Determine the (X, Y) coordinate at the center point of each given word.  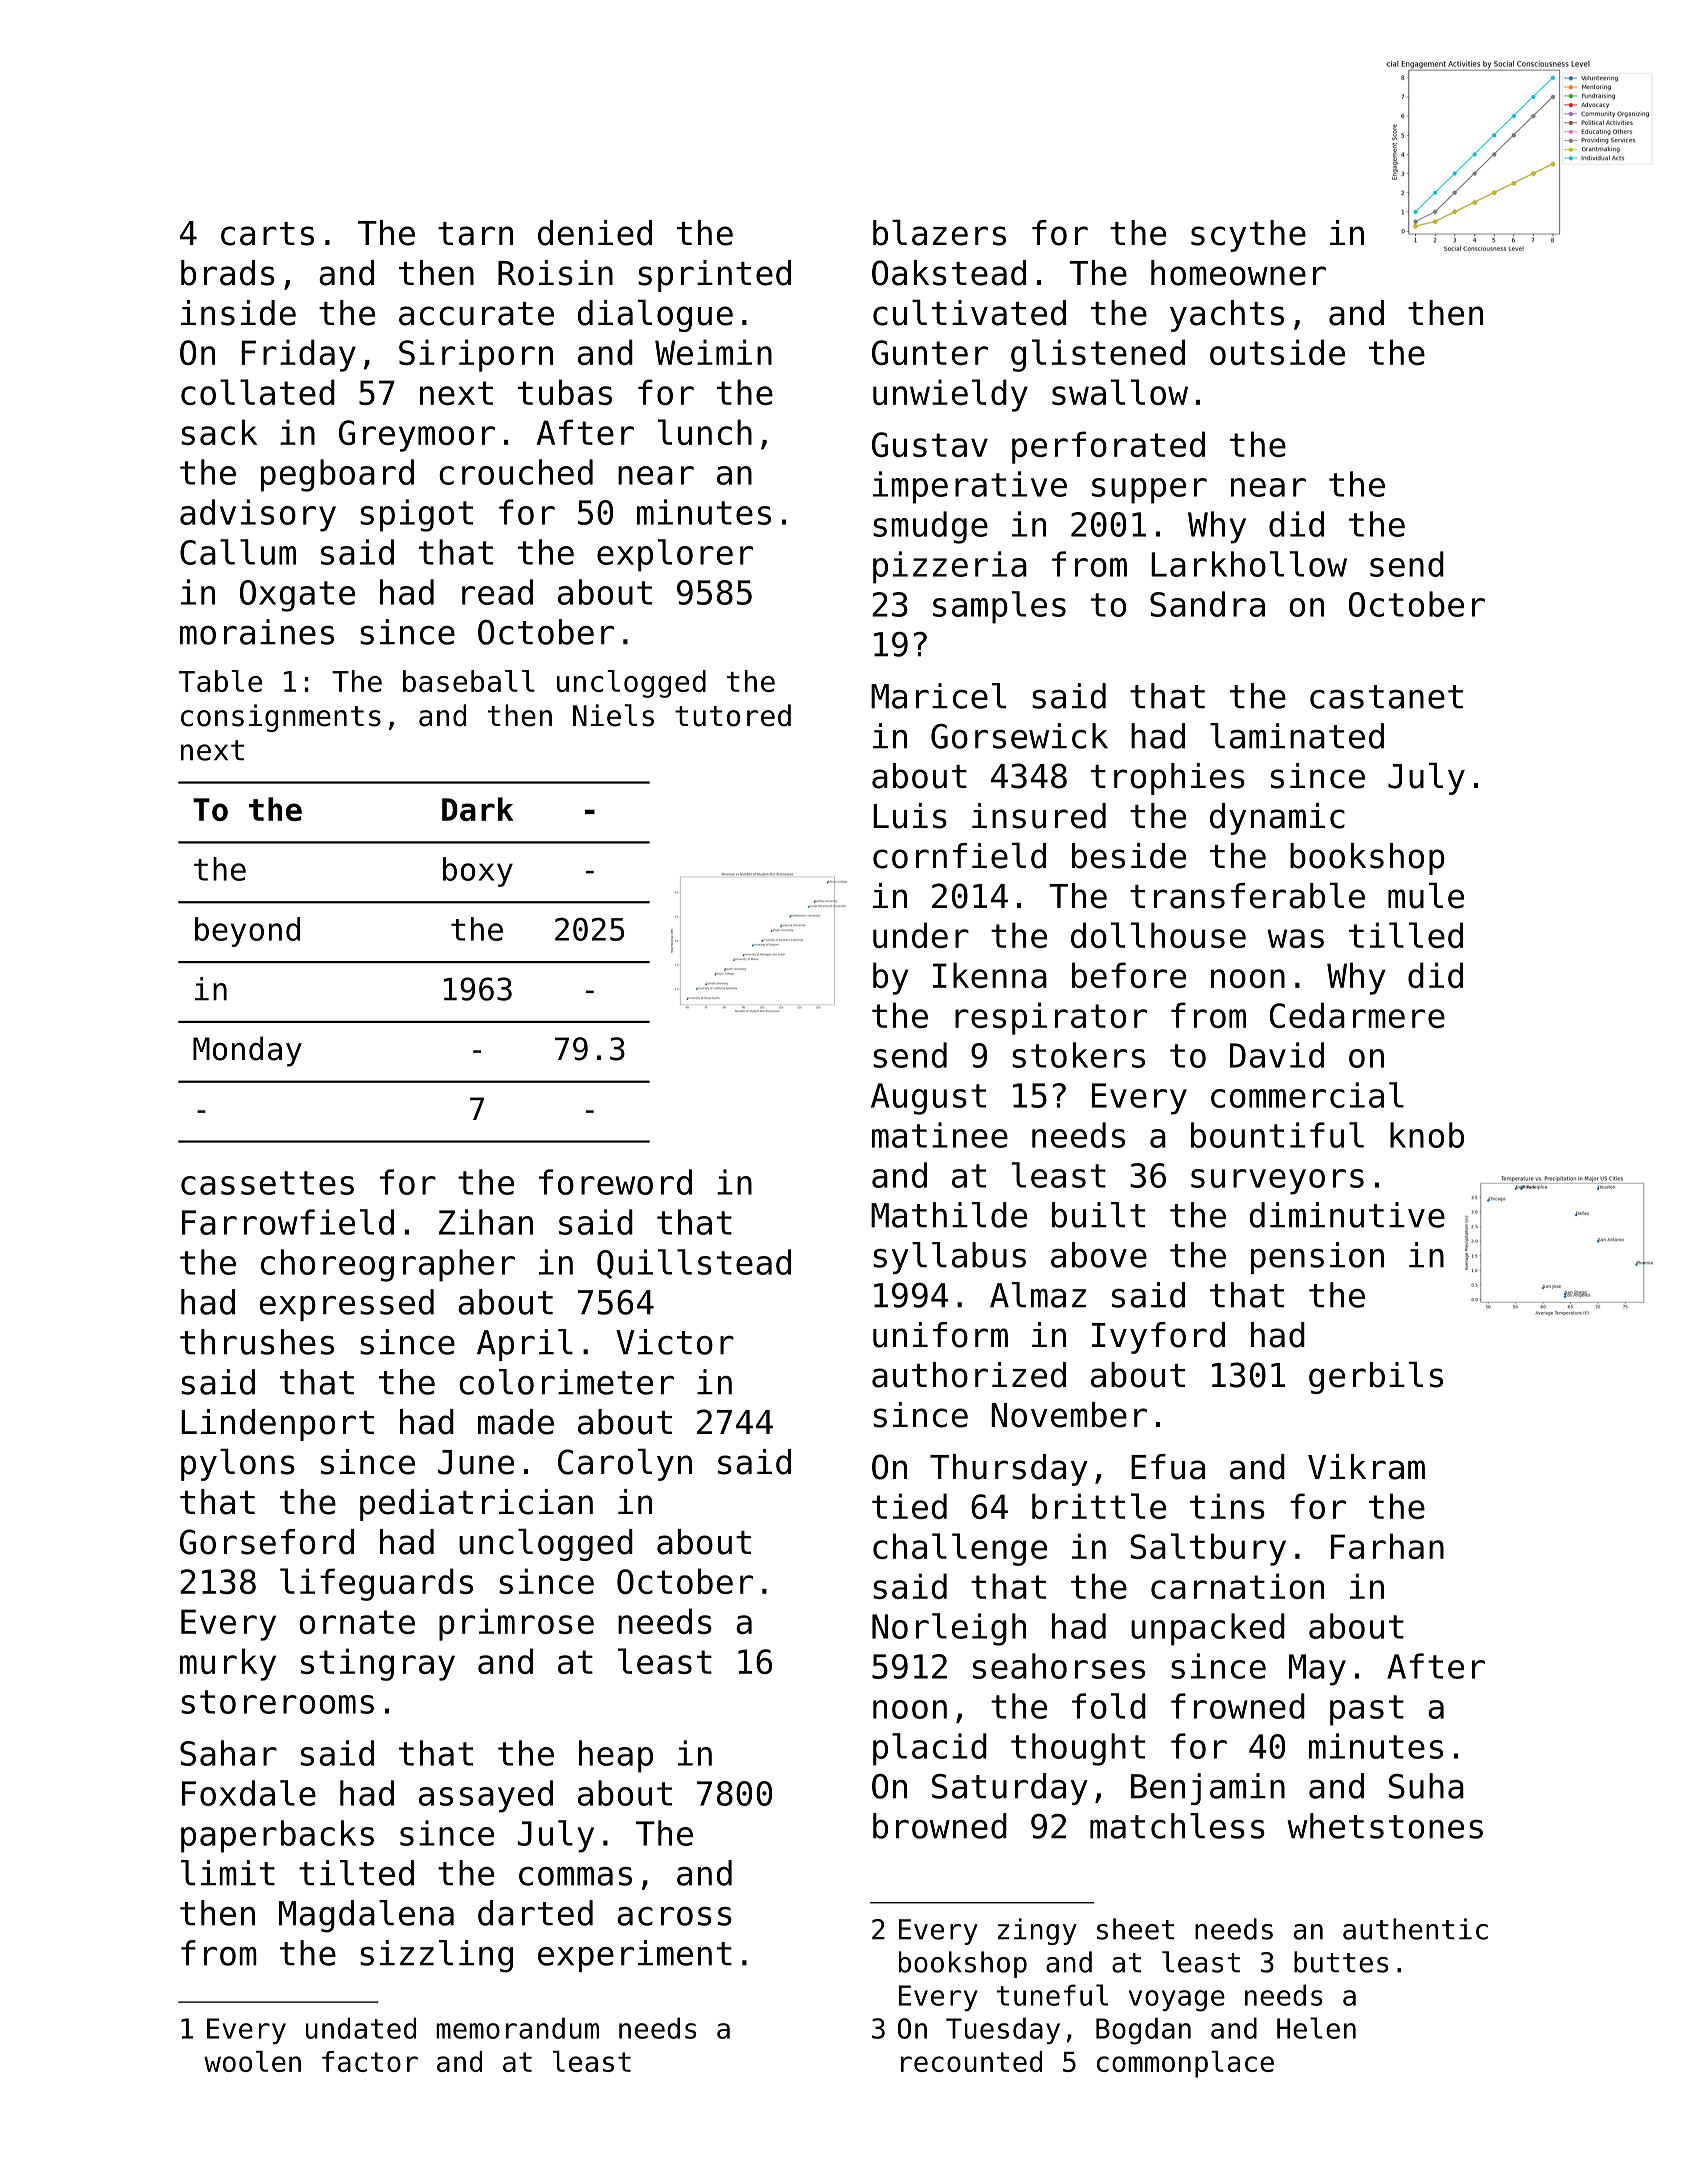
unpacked (1208, 1629)
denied (595, 233)
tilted (356, 1873)
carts (267, 234)
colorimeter (566, 1382)
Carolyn (625, 1464)
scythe (1248, 236)
